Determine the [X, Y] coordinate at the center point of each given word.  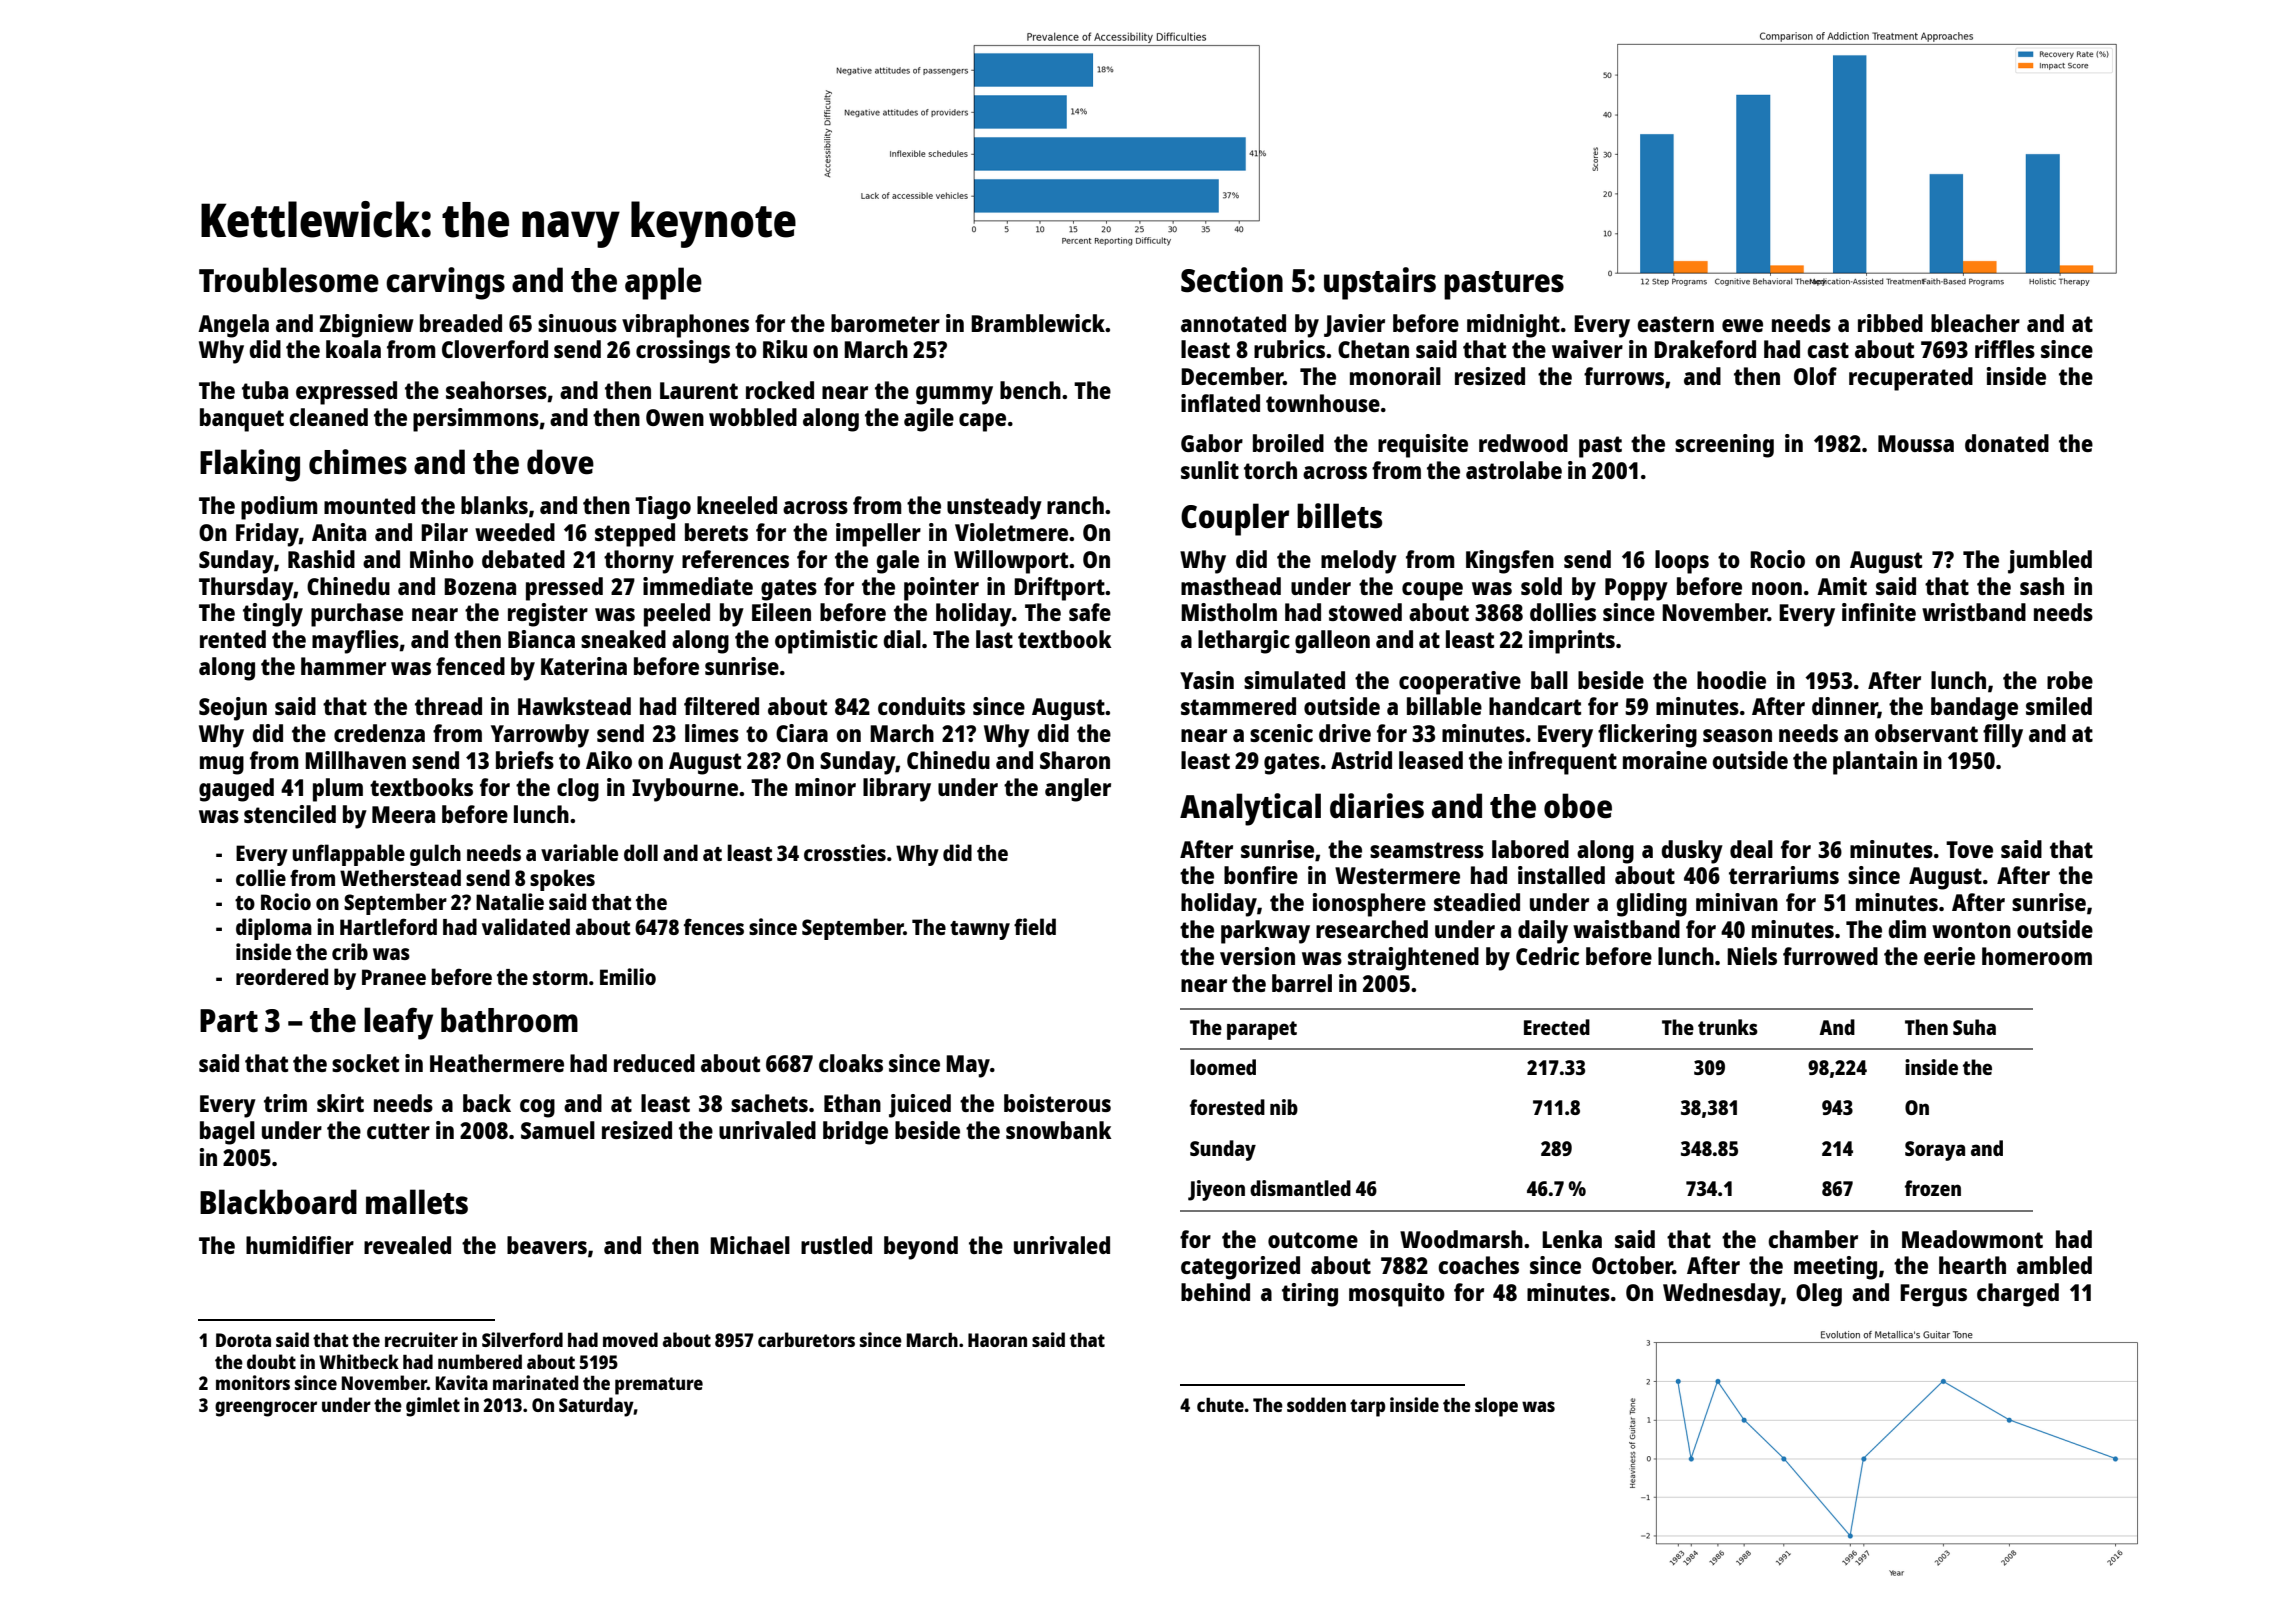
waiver [1587, 349]
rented [233, 639]
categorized [1240, 1268]
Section [1232, 280]
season [1737, 735]
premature [659, 1386]
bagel [227, 1133]
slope [1496, 1407]
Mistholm [1229, 612]
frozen [1933, 1188]
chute [1220, 1405]
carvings [445, 283]
